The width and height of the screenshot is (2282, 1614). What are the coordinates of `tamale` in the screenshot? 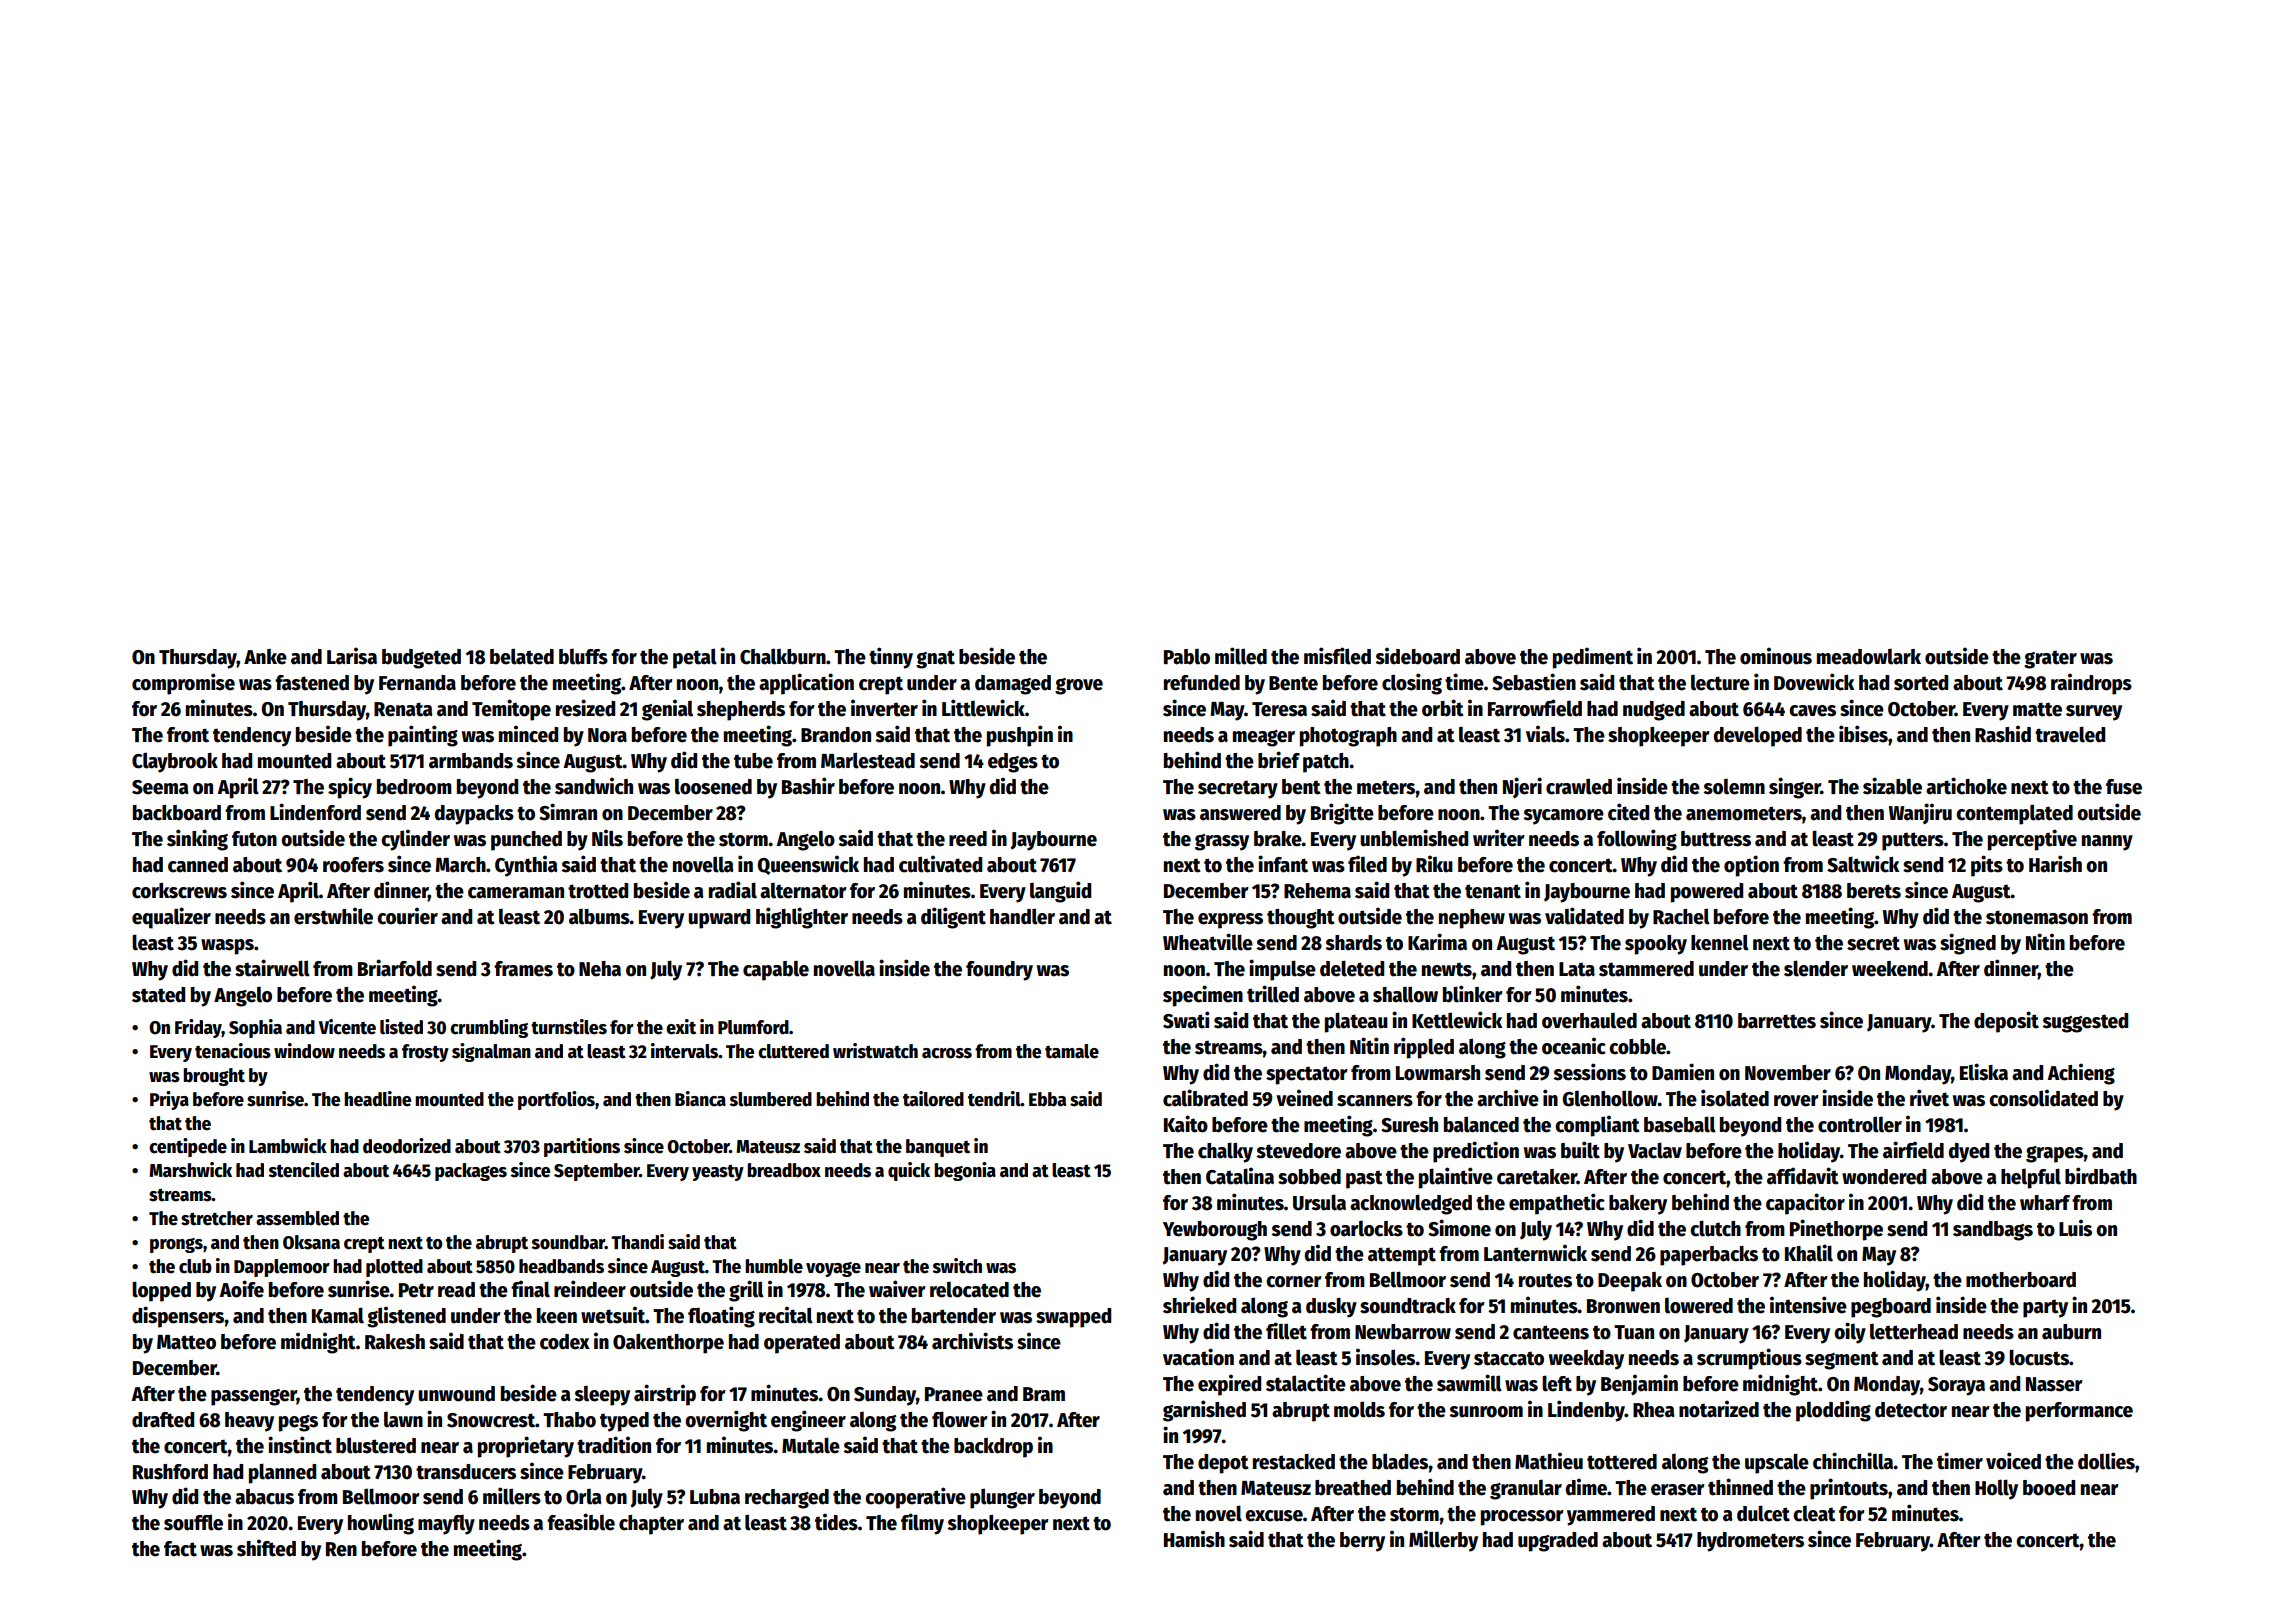 It's located at (1072, 1051).
